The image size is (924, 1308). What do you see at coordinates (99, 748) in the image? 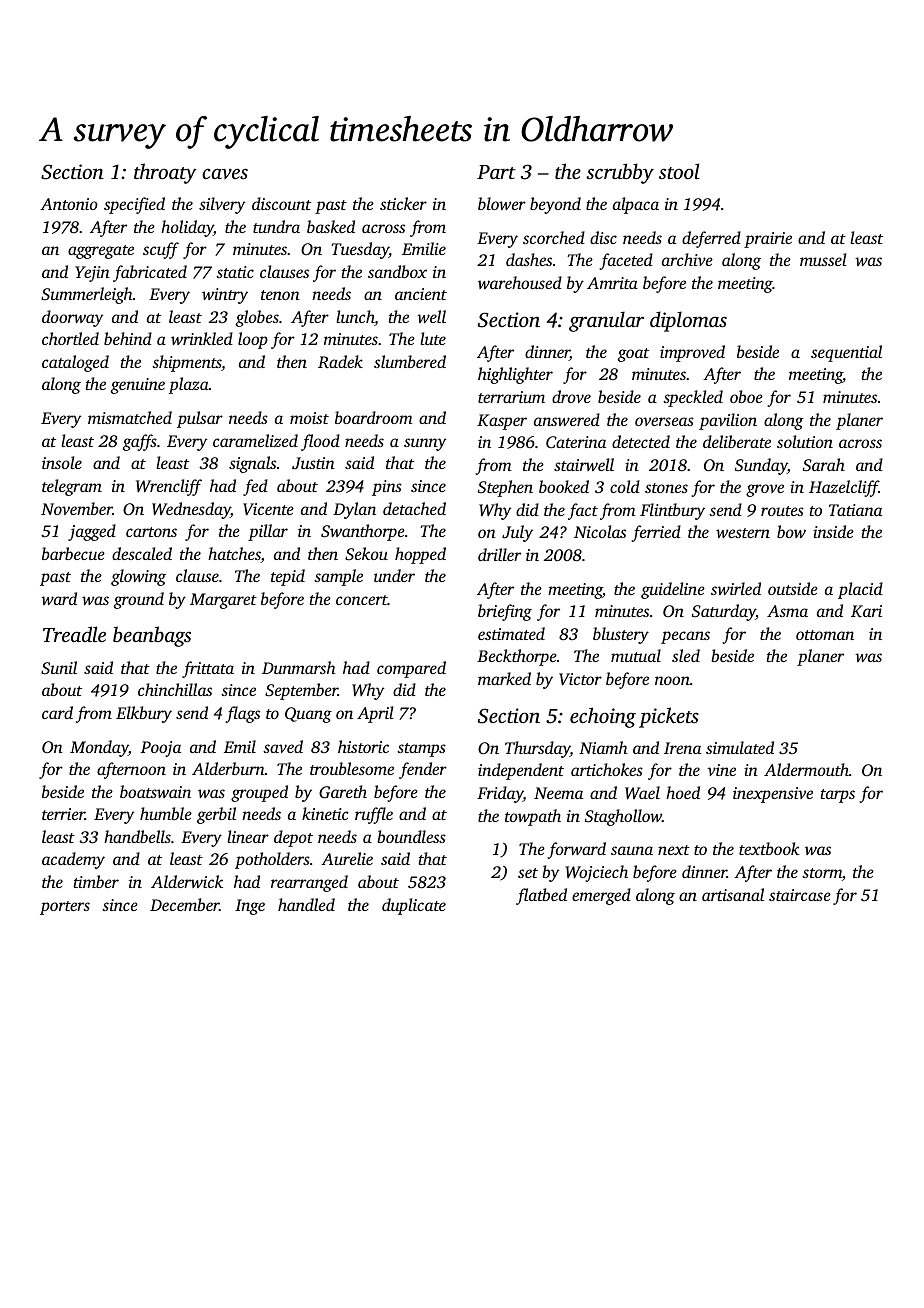
I see `Monday` at bounding box center [99, 748].
